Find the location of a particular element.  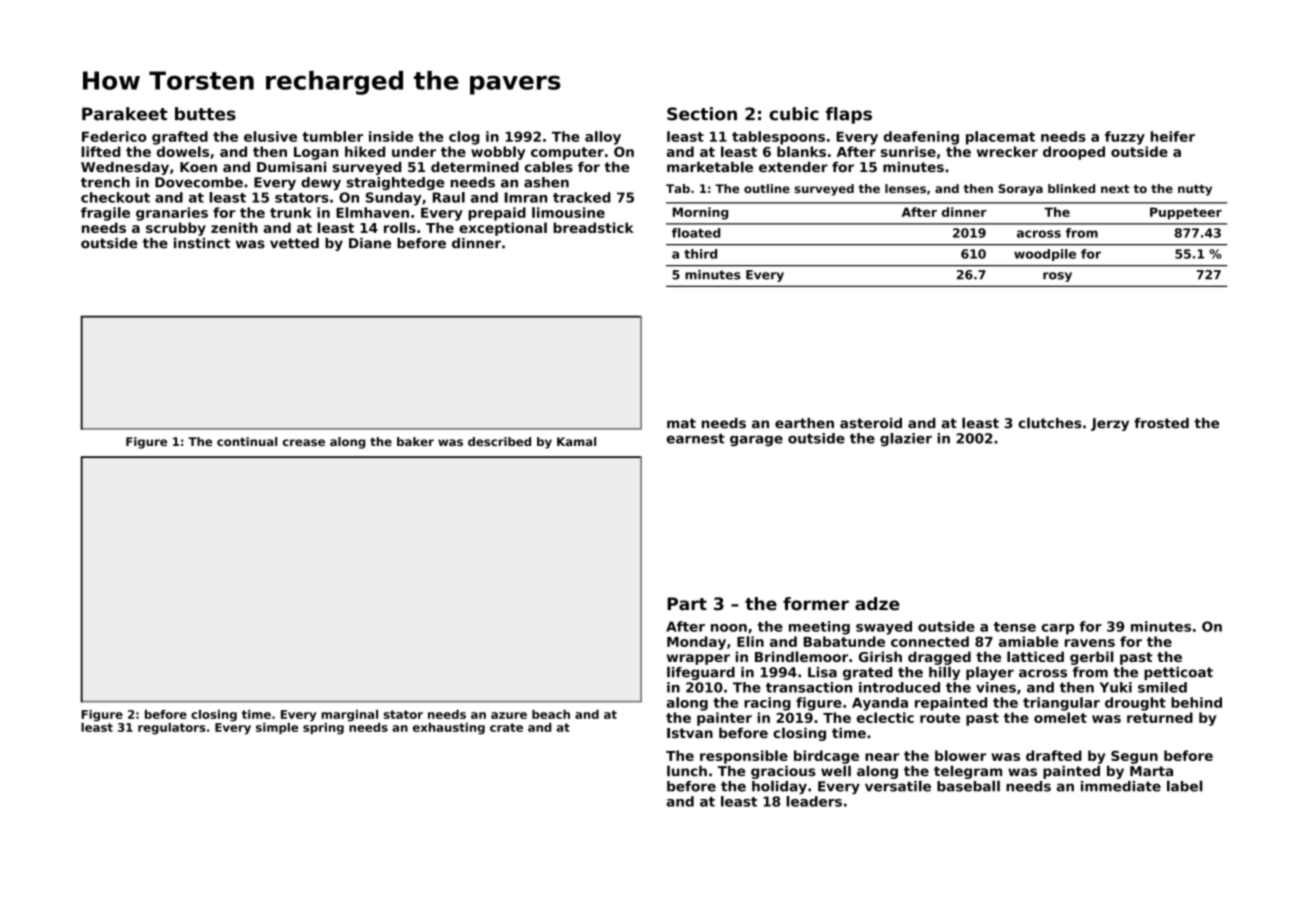

simple is located at coordinates (277, 728).
